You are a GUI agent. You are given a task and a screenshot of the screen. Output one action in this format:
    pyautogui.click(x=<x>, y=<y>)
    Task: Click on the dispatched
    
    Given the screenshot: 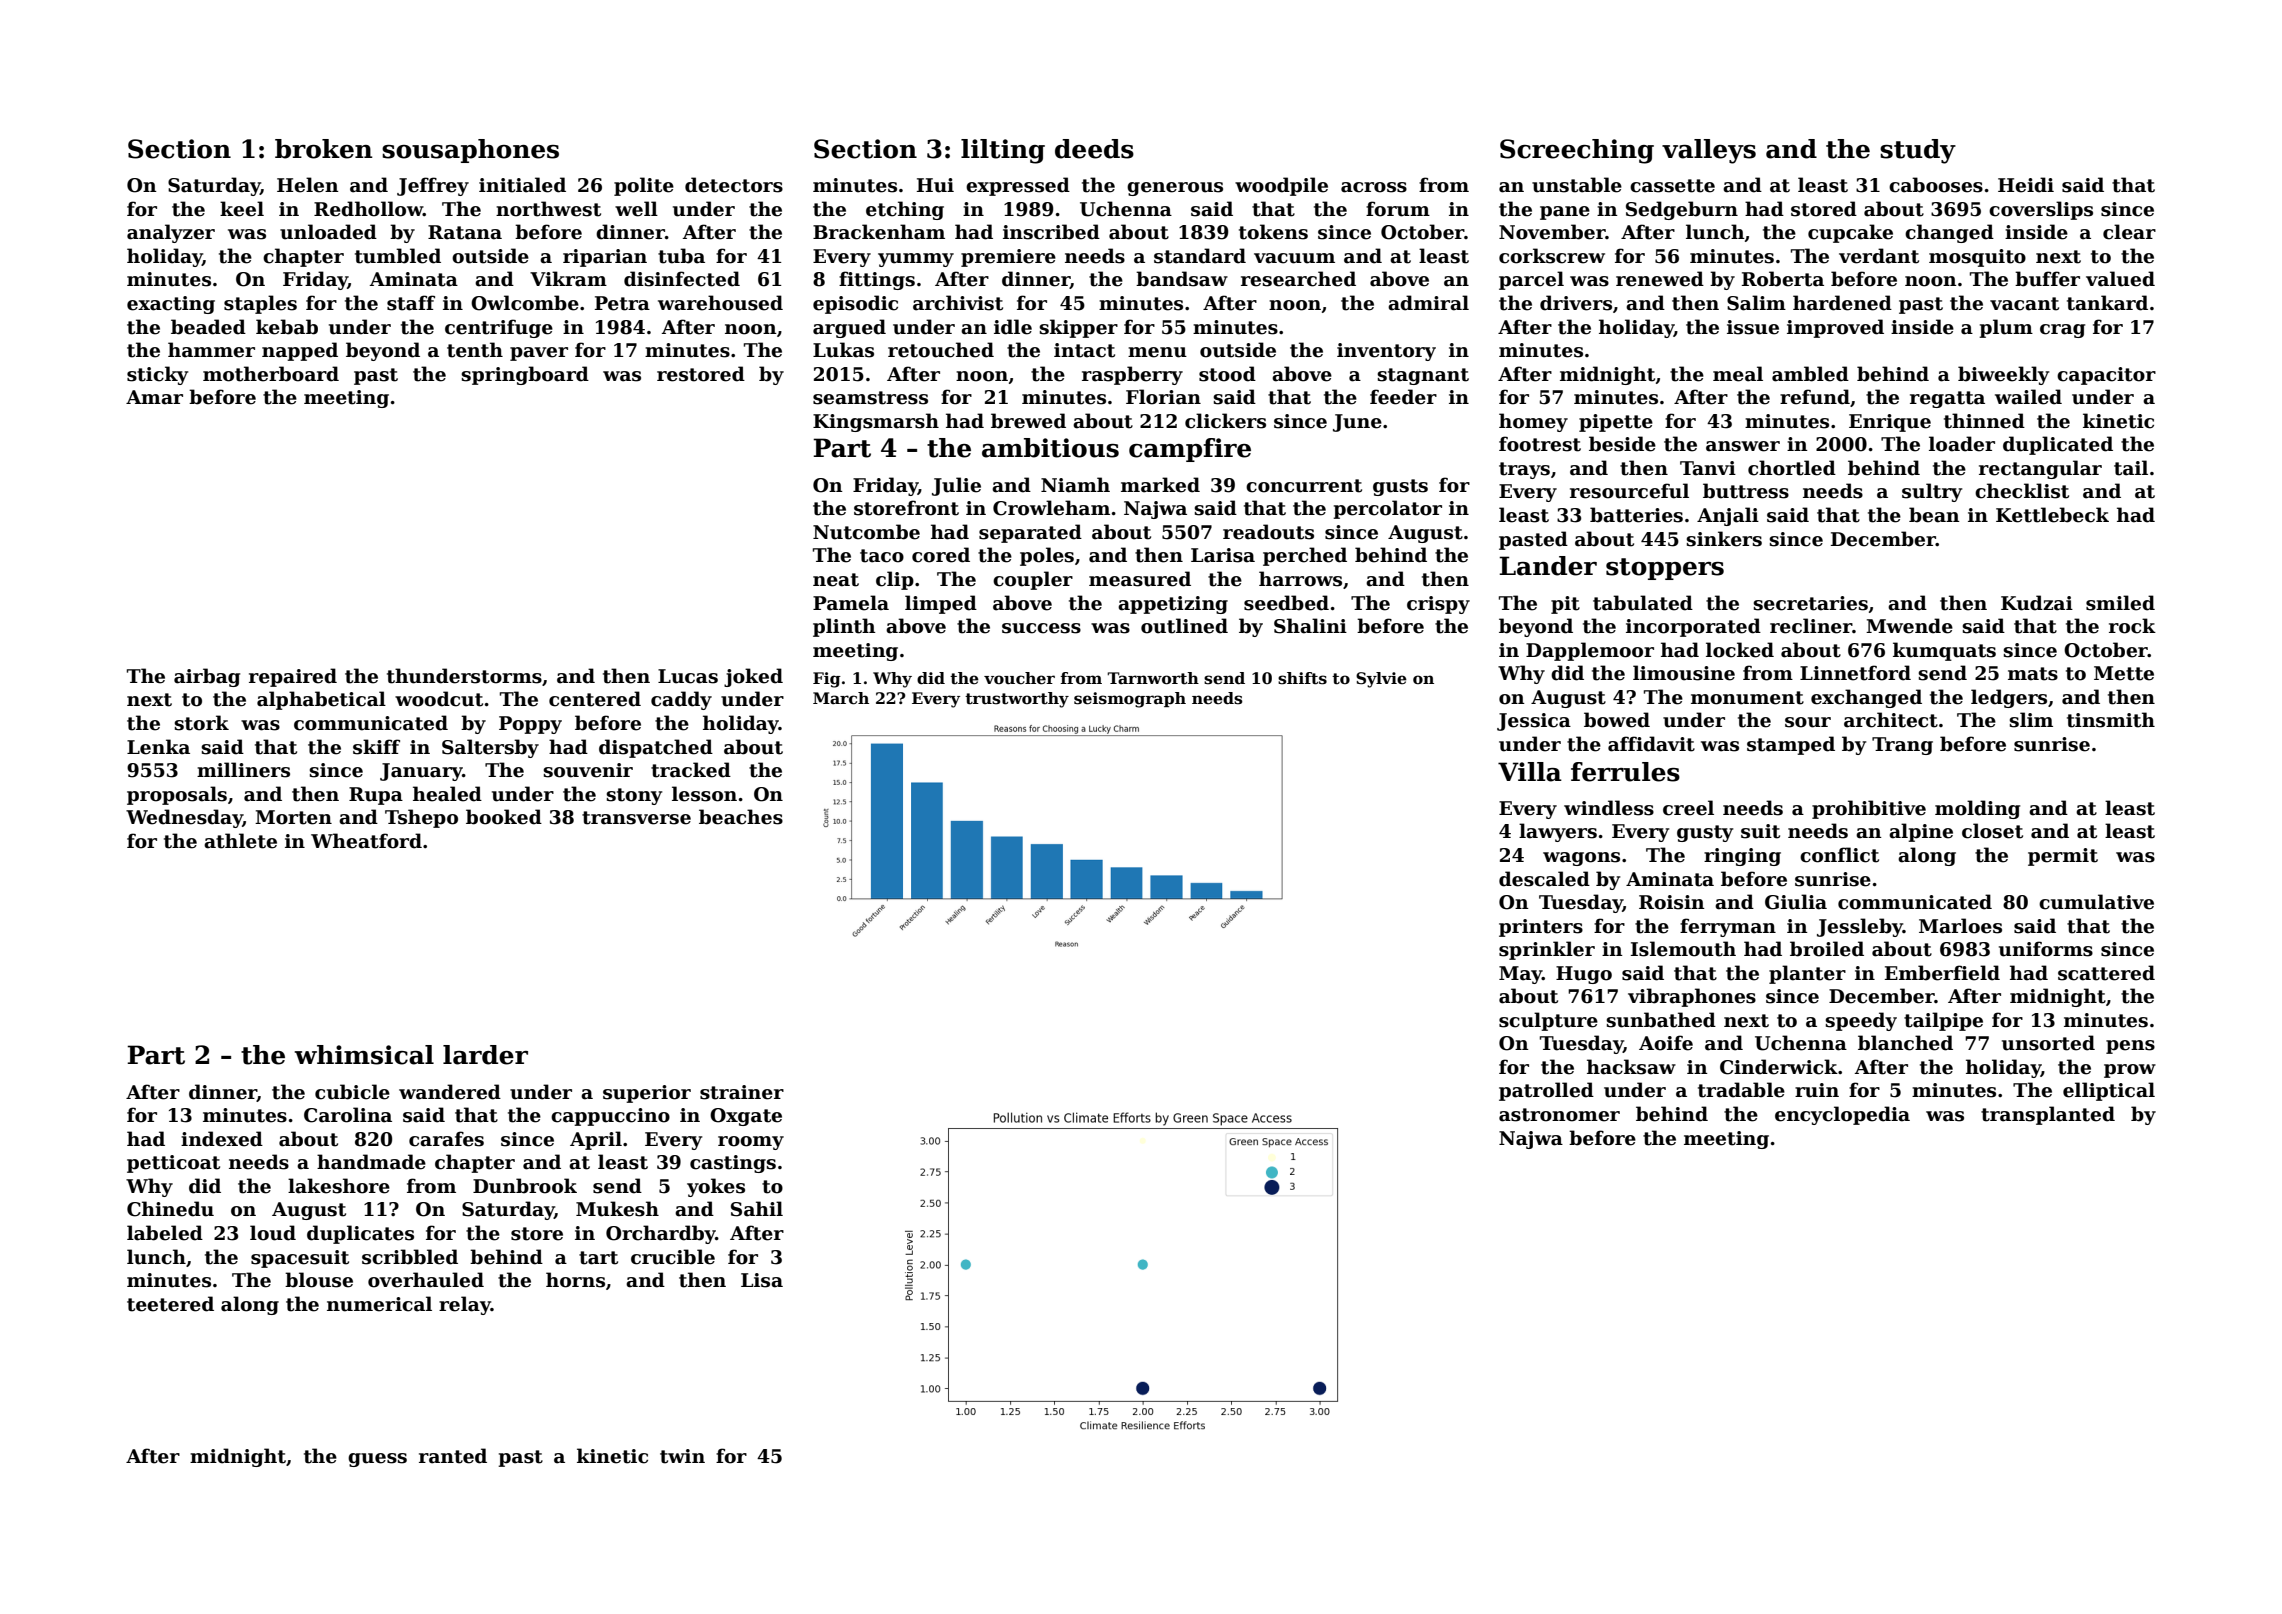 What is the action you would take?
    pyautogui.click(x=656, y=748)
